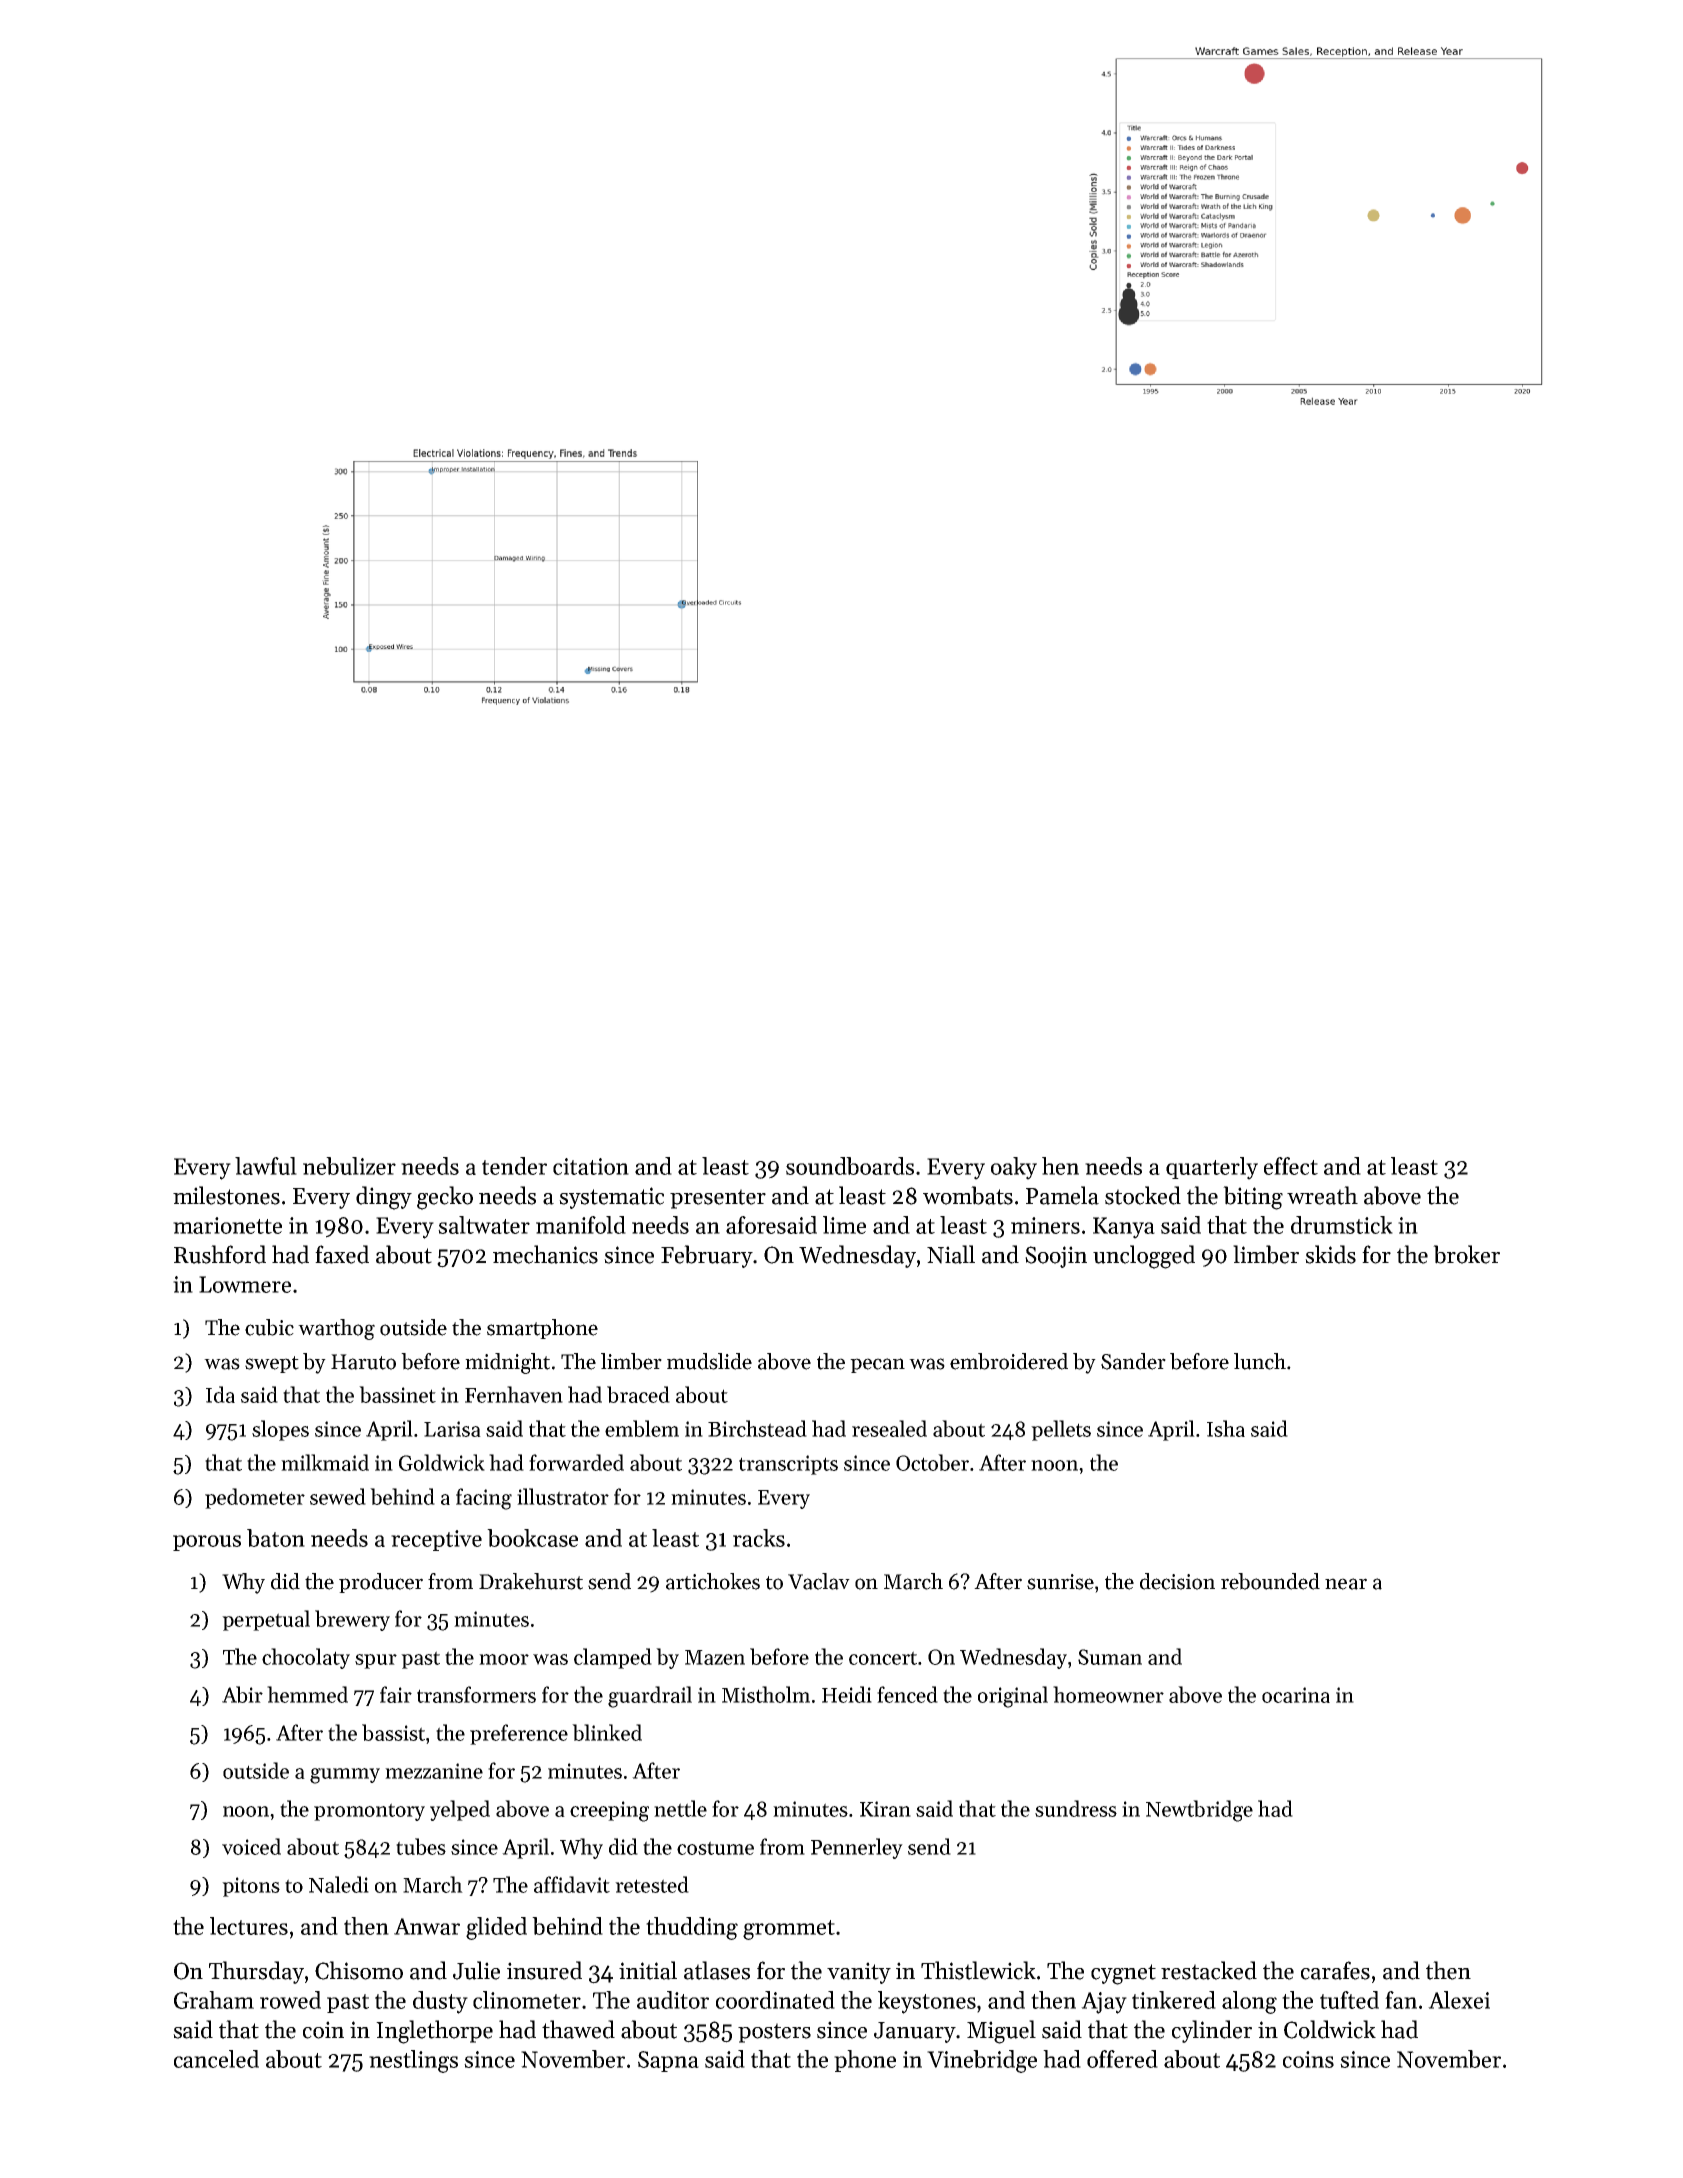  What do you see at coordinates (1296, 1695) in the screenshot?
I see `ocarina` at bounding box center [1296, 1695].
